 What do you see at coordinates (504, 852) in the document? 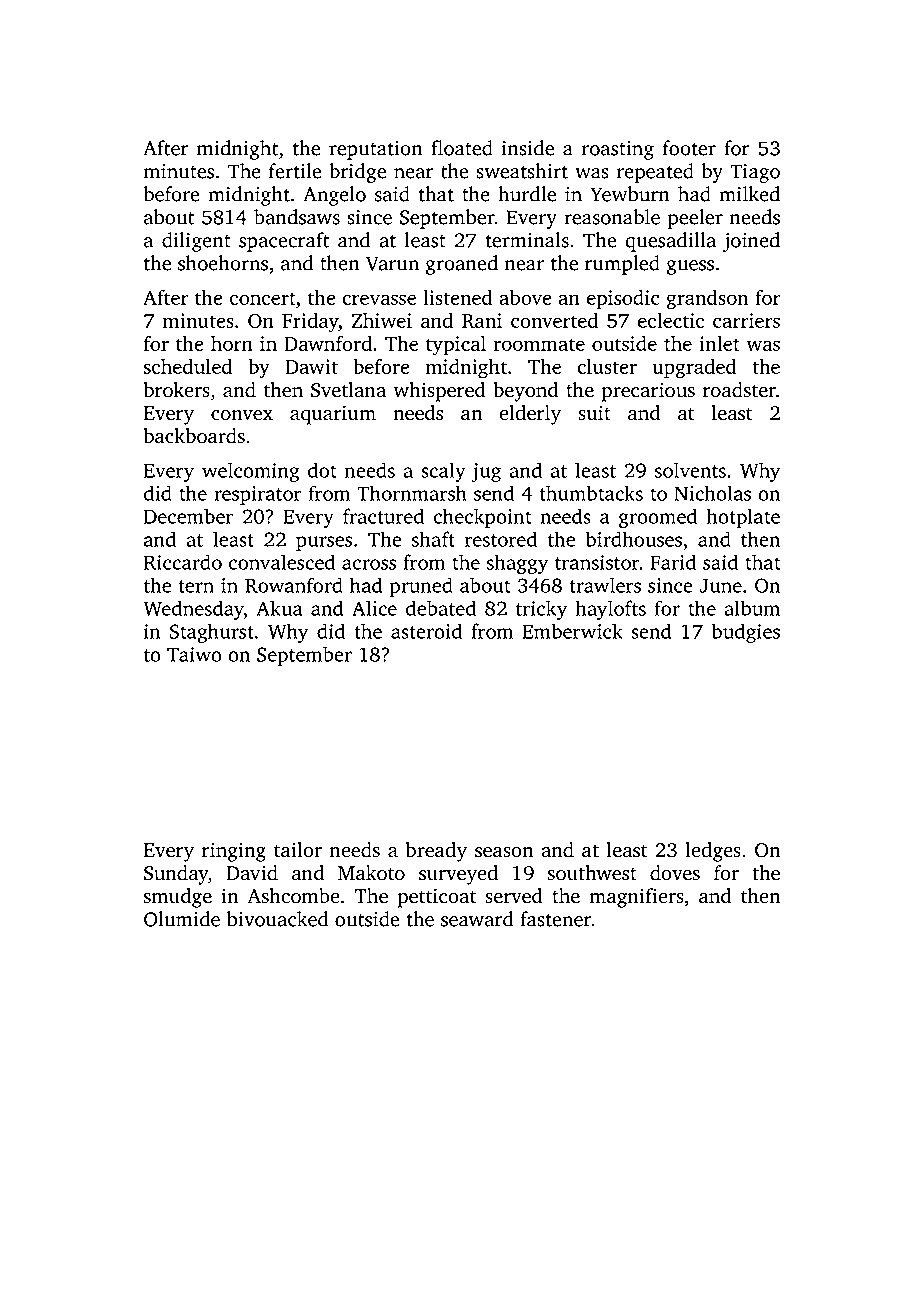
I see `season` at bounding box center [504, 852].
